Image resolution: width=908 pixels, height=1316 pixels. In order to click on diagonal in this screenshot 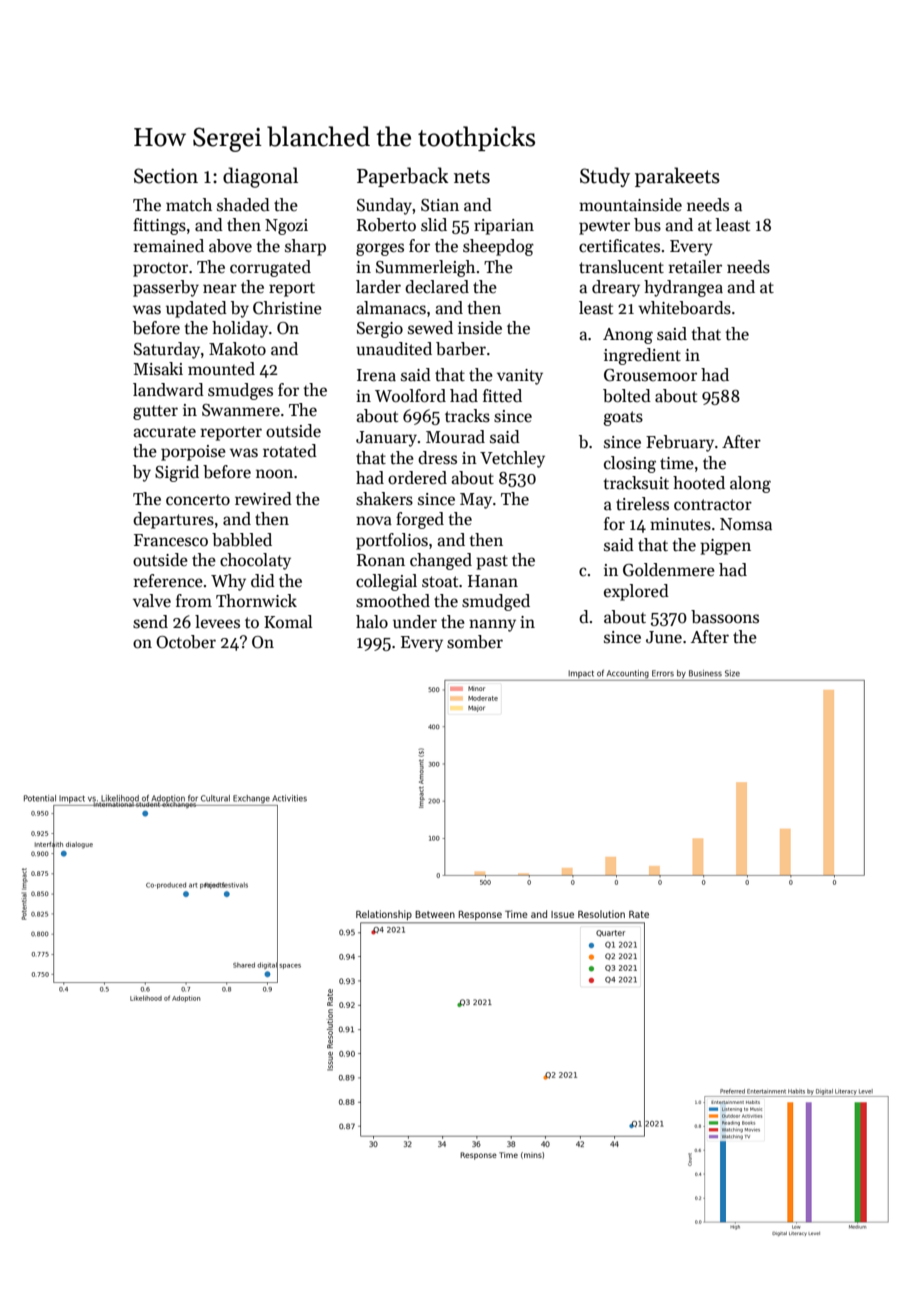, I will do `click(260, 177)`.
